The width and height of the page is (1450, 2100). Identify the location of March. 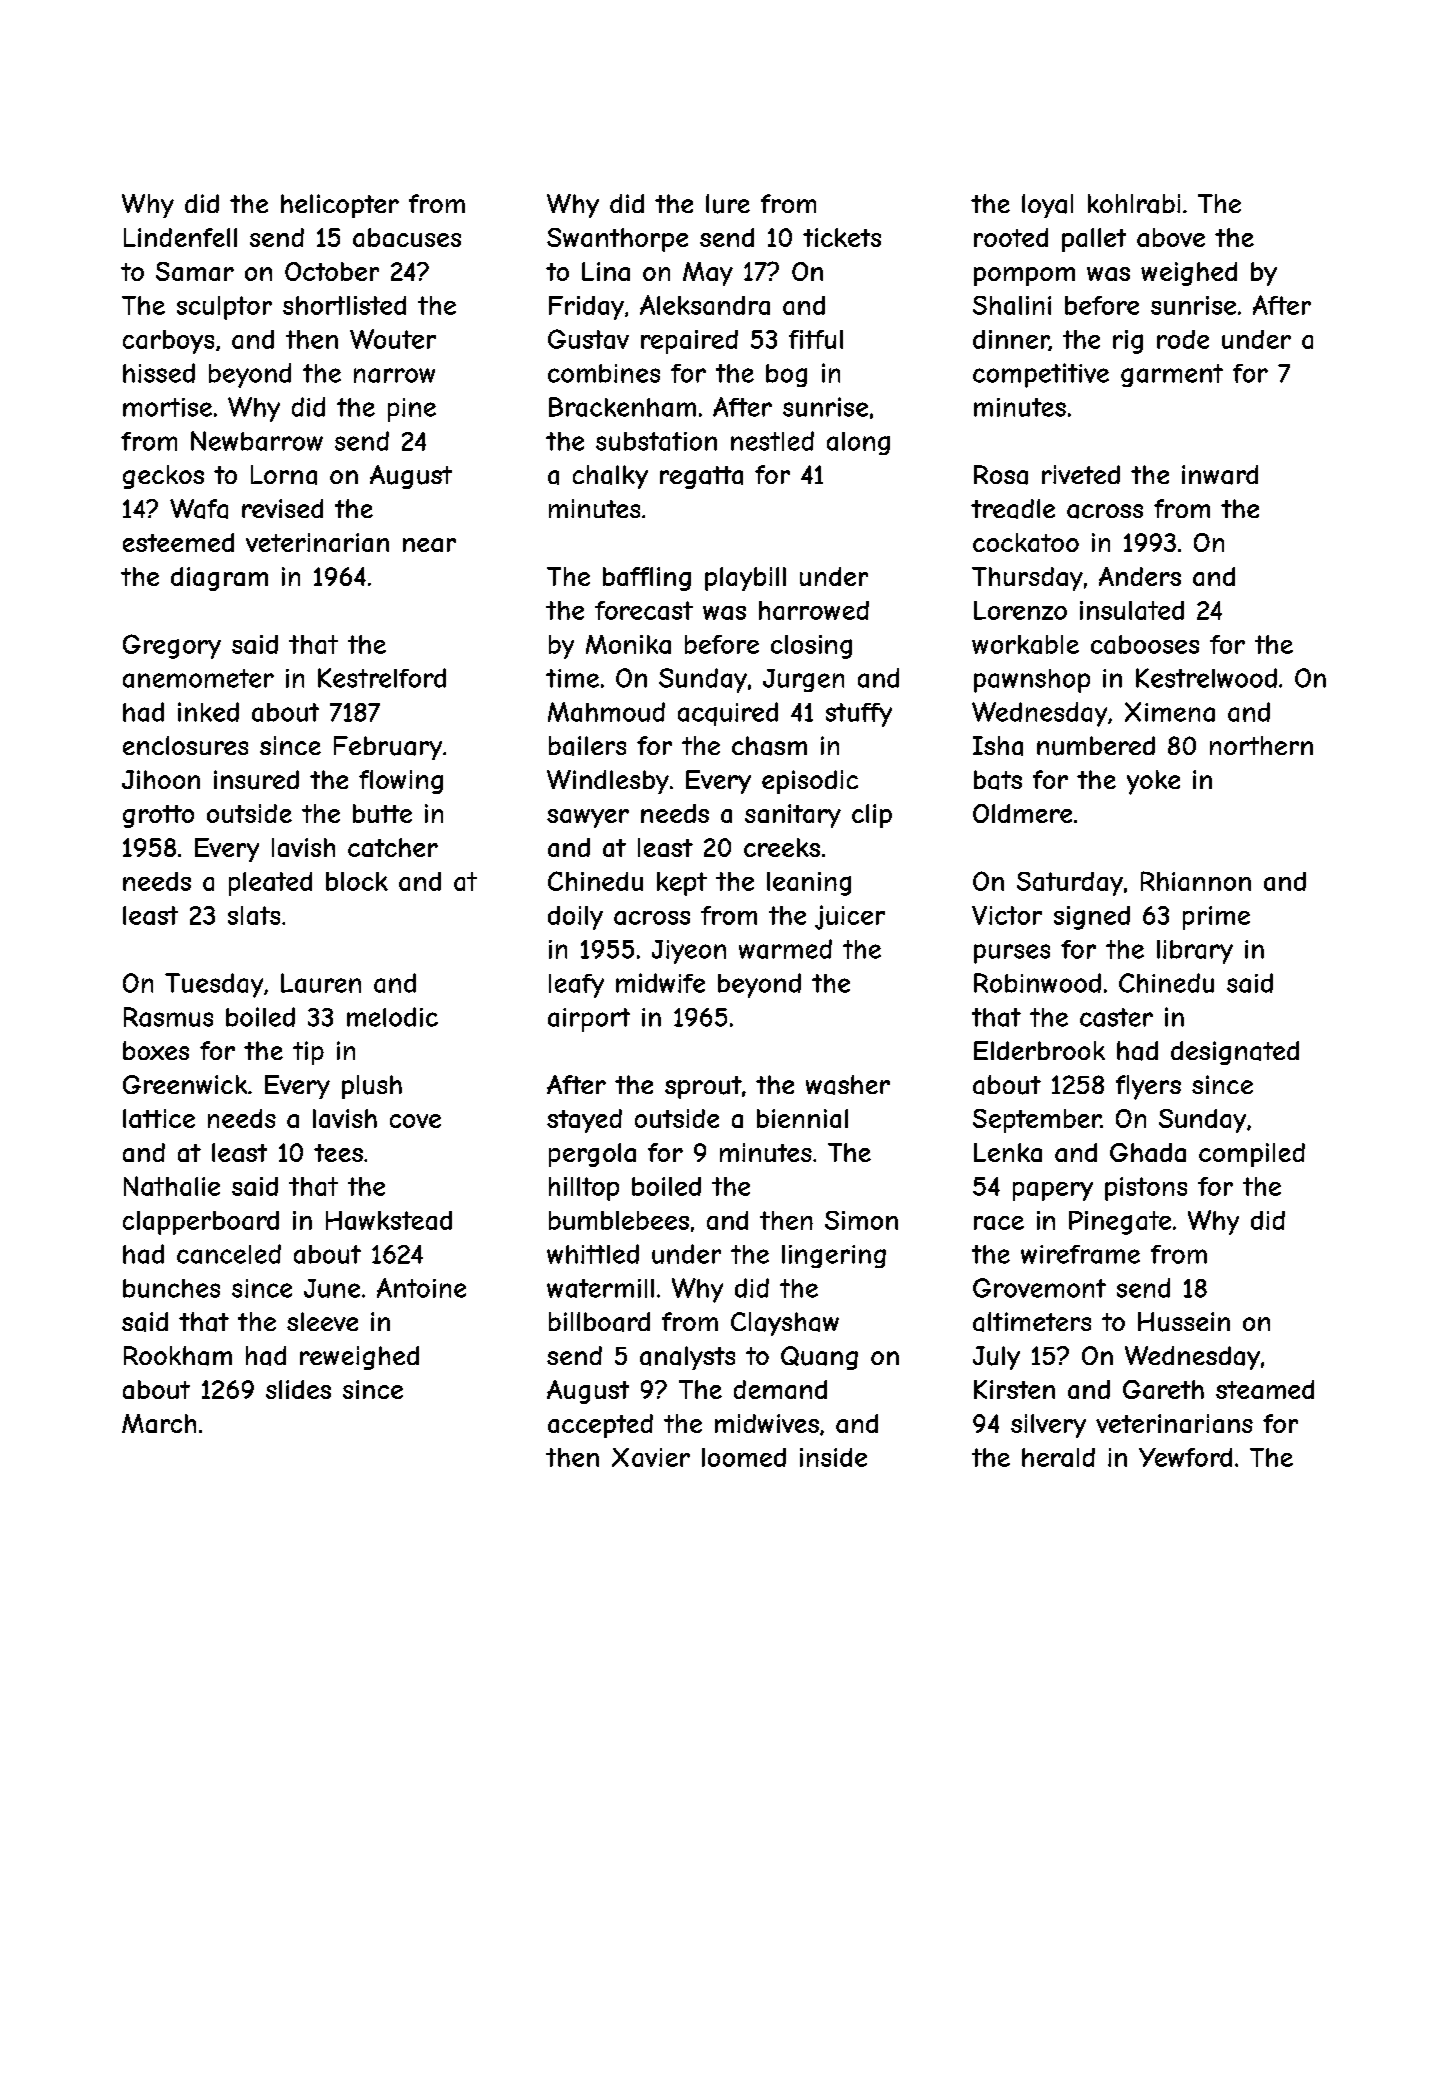
(159, 1423).
